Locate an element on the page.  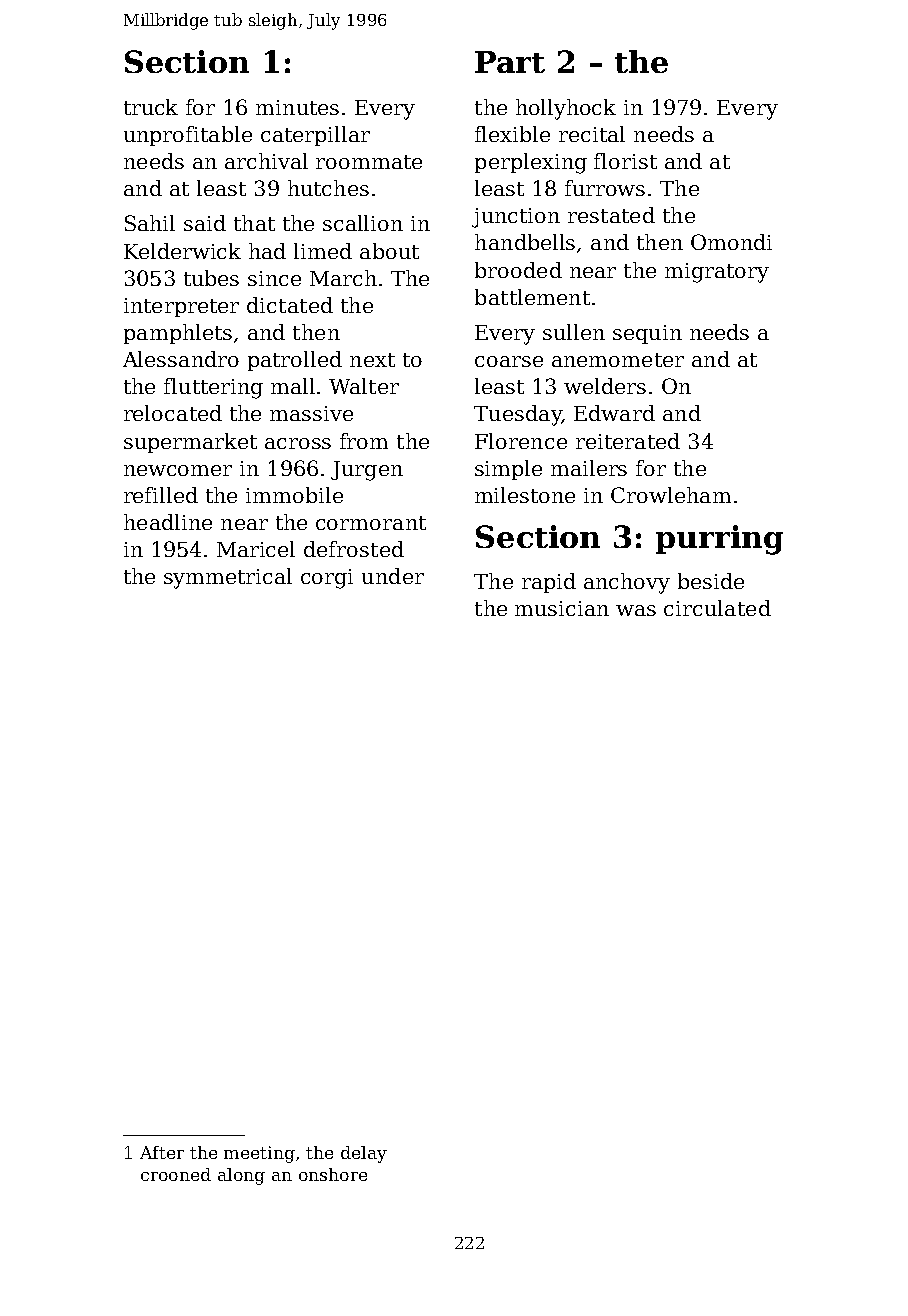
under is located at coordinates (393, 576).
